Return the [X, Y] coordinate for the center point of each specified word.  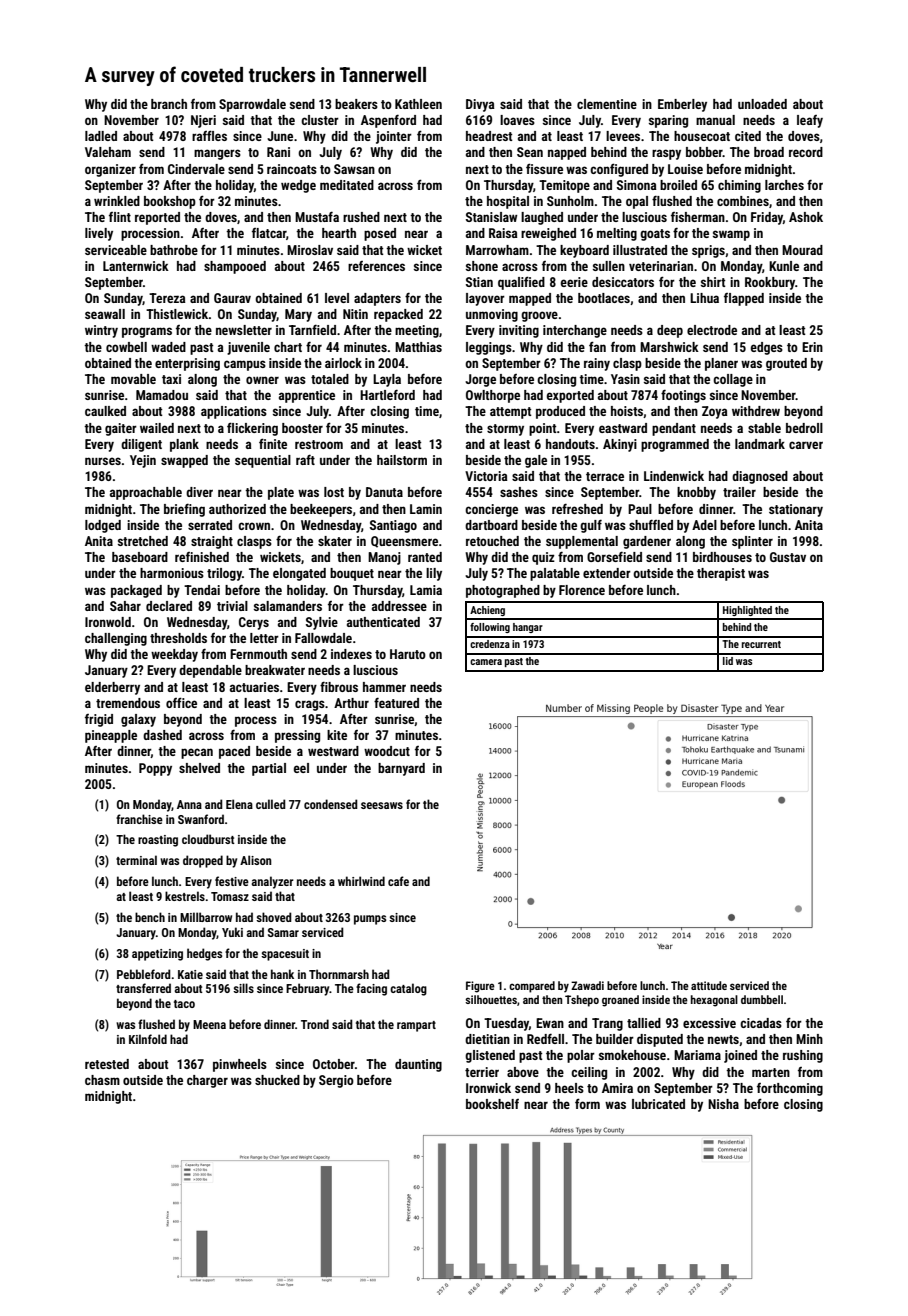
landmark [760, 444]
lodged [103, 526]
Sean [530, 152]
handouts [570, 444]
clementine [607, 104]
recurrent [761, 644]
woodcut [387, 751]
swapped [184, 461]
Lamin [426, 509]
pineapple [111, 736]
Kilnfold [148, 1039]
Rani [278, 152]
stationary [796, 510]
